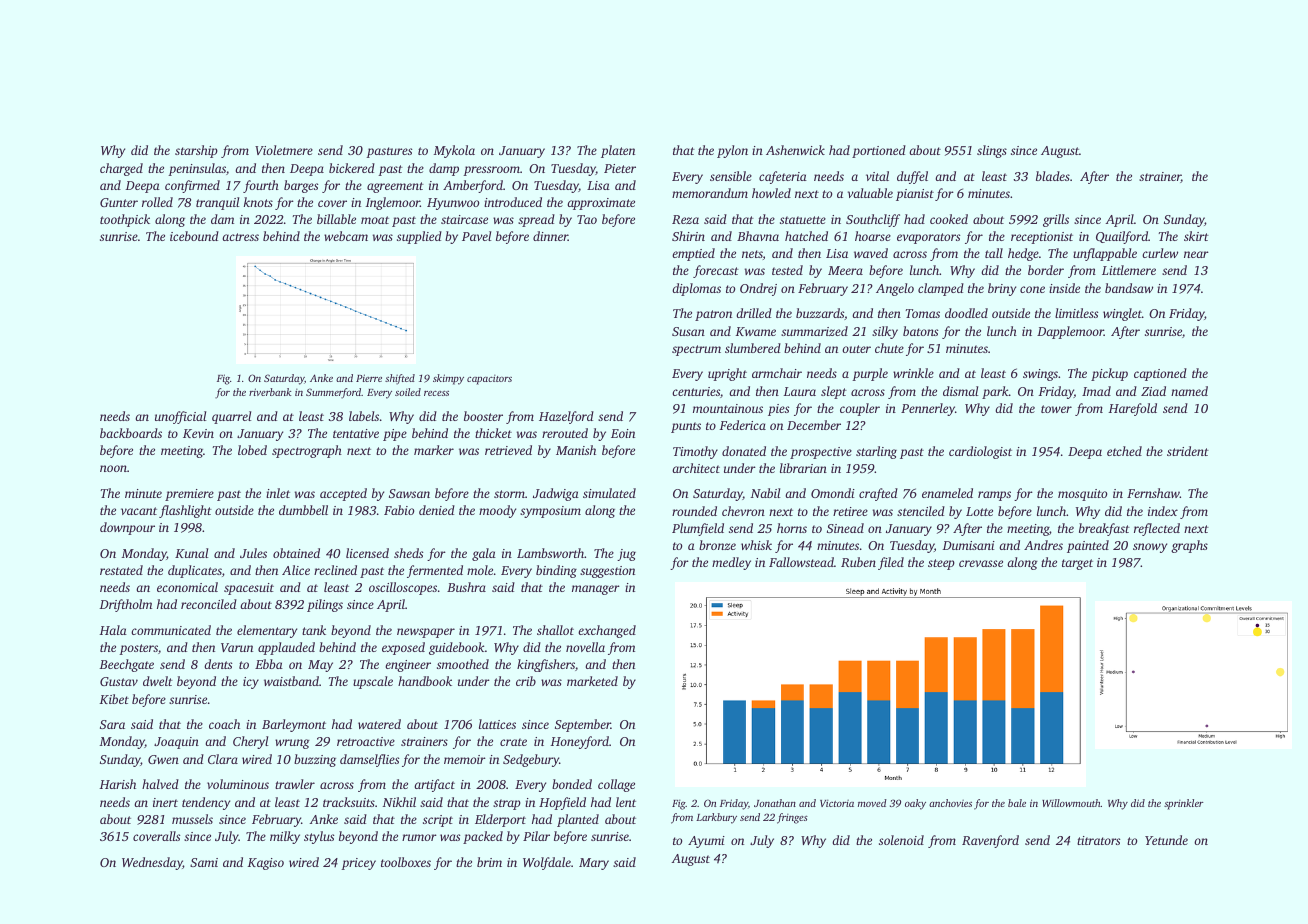  What do you see at coordinates (1122, 314) in the screenshot?
I see `winglet` at bounding box center [1122, 314].
